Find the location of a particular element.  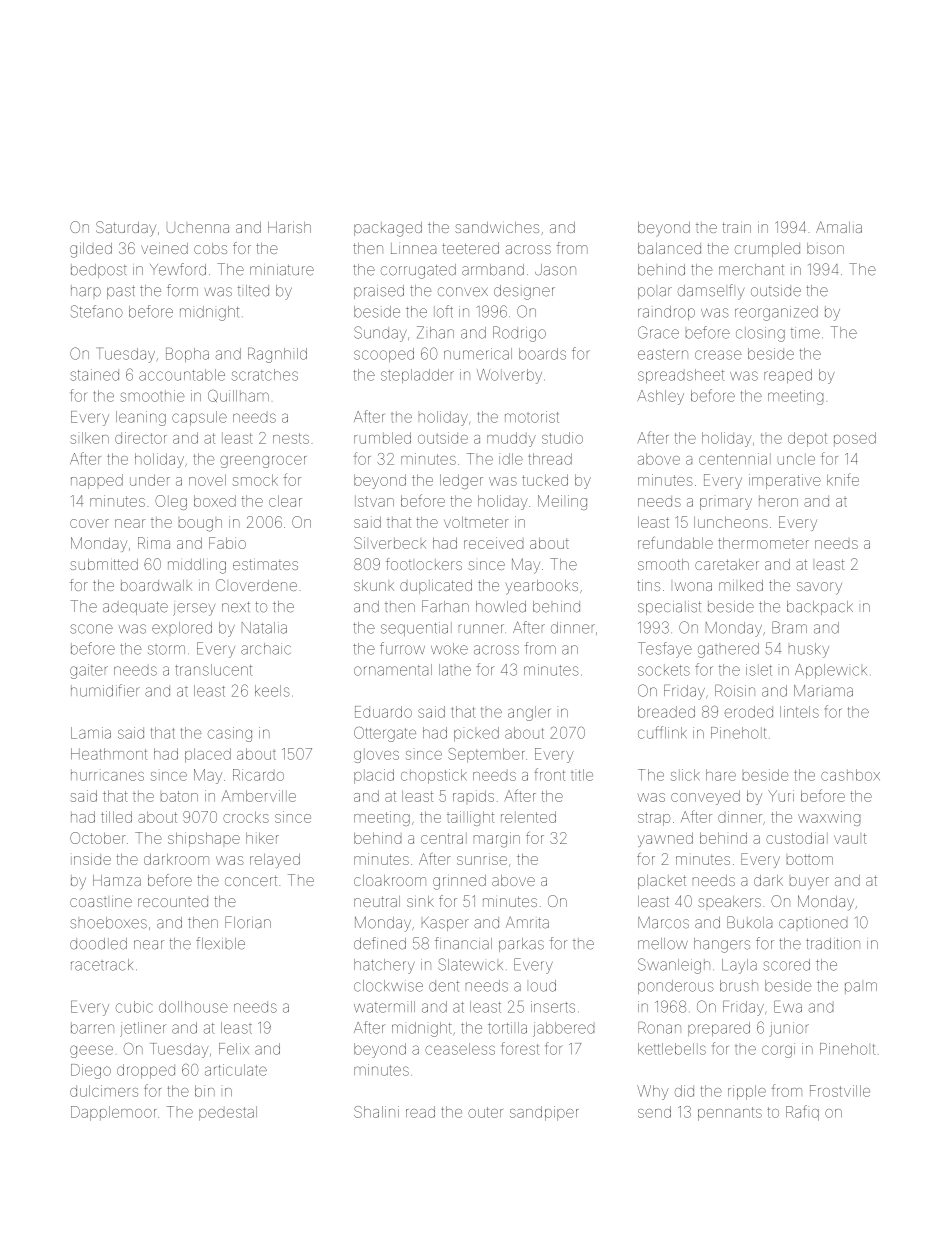

Amrita is located at coordinates (527, 922).
